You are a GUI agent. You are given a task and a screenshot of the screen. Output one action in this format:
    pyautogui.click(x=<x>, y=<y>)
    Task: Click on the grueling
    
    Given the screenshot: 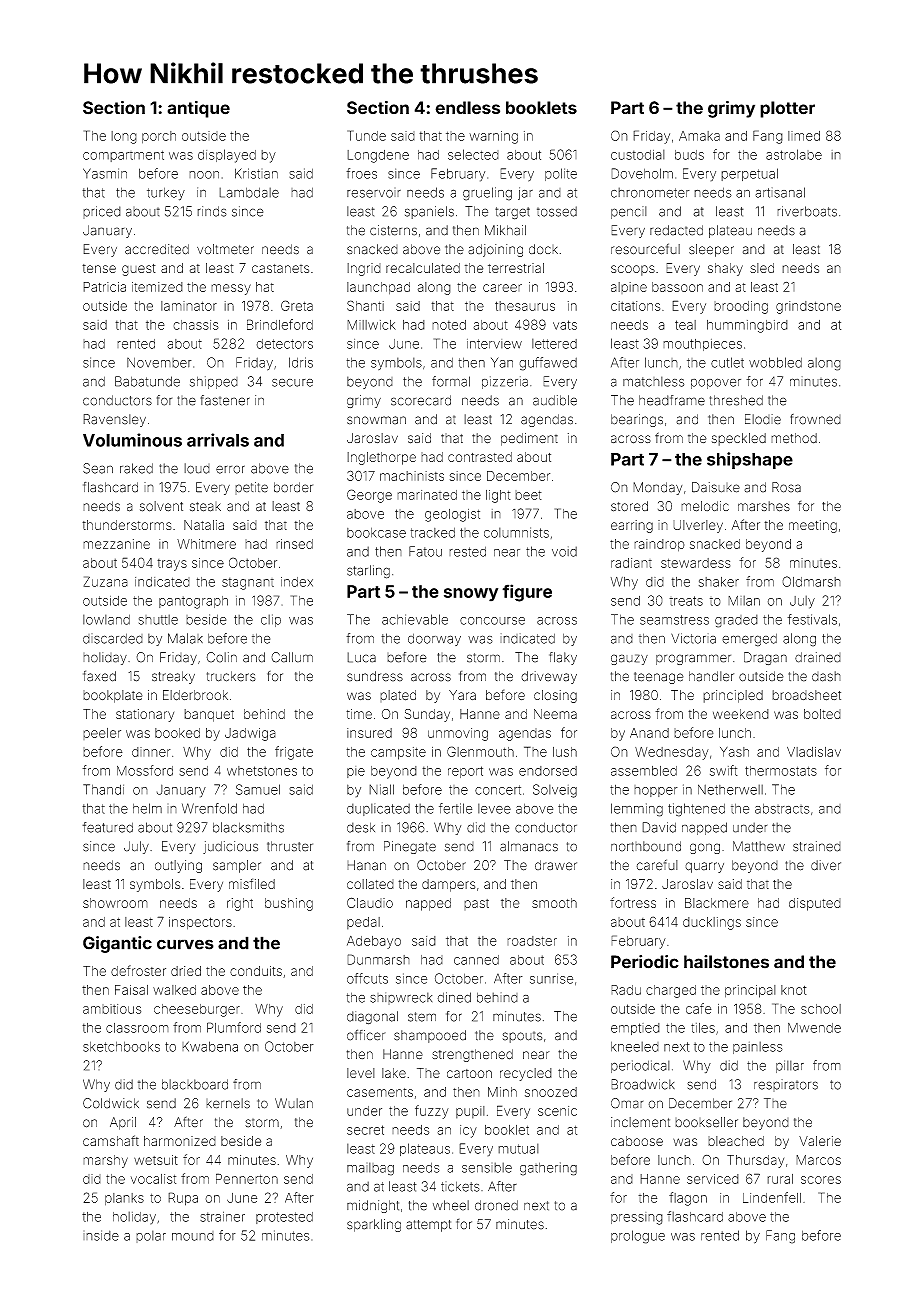 What is the action you would take?
    pyautogui.click(x=487, y=194)
